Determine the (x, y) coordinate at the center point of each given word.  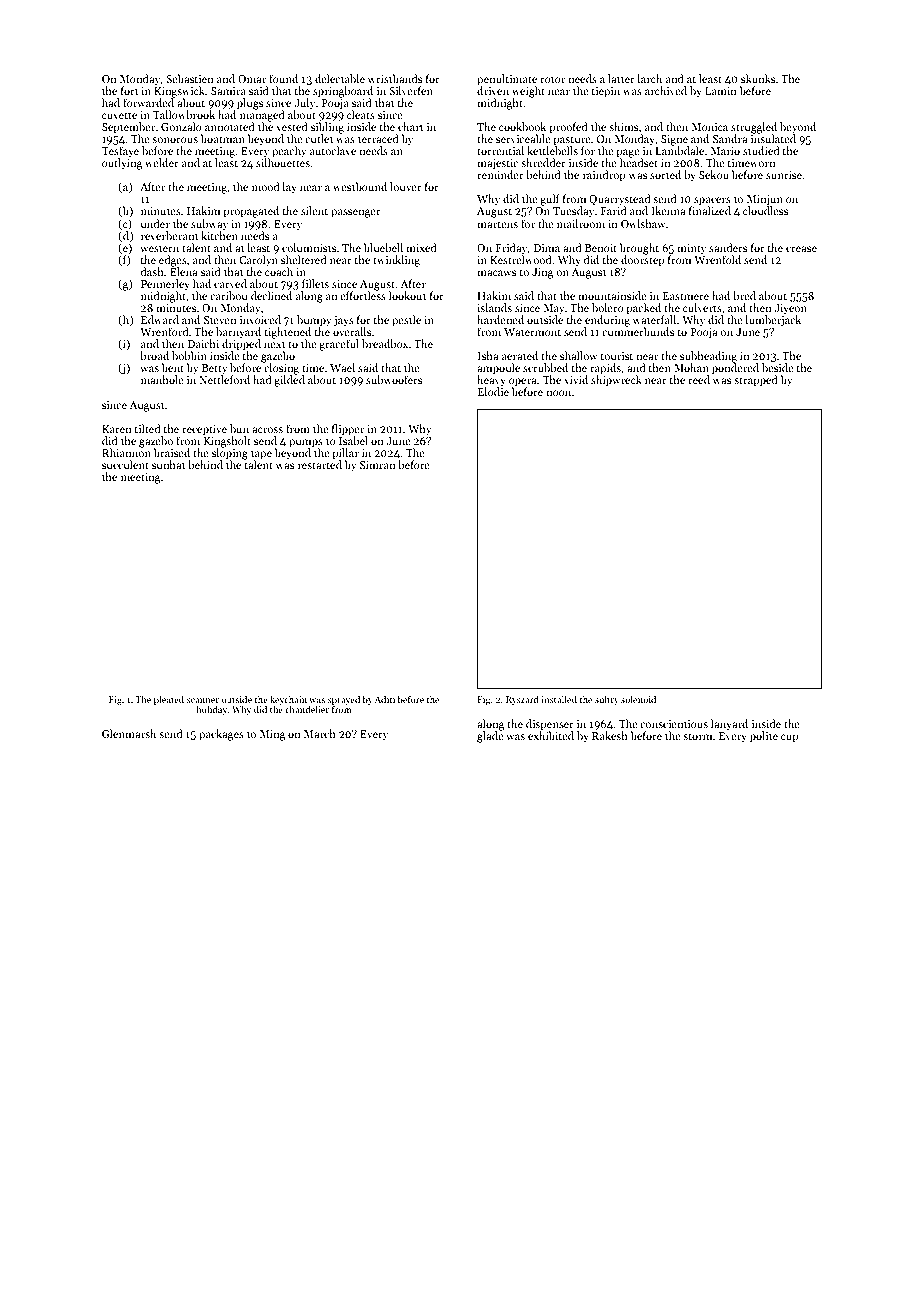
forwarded (148, 102)
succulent (125, 464)
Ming (273, 735)
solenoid (638, 699)
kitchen (219, 235)
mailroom (581, 223)
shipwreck (616, 381)
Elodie (493, 391)
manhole (162, 379)
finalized (710, 210)
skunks (758, 78)
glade (490, 737)
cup (790, 738)
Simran (378, 465)
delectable (340, 78)
